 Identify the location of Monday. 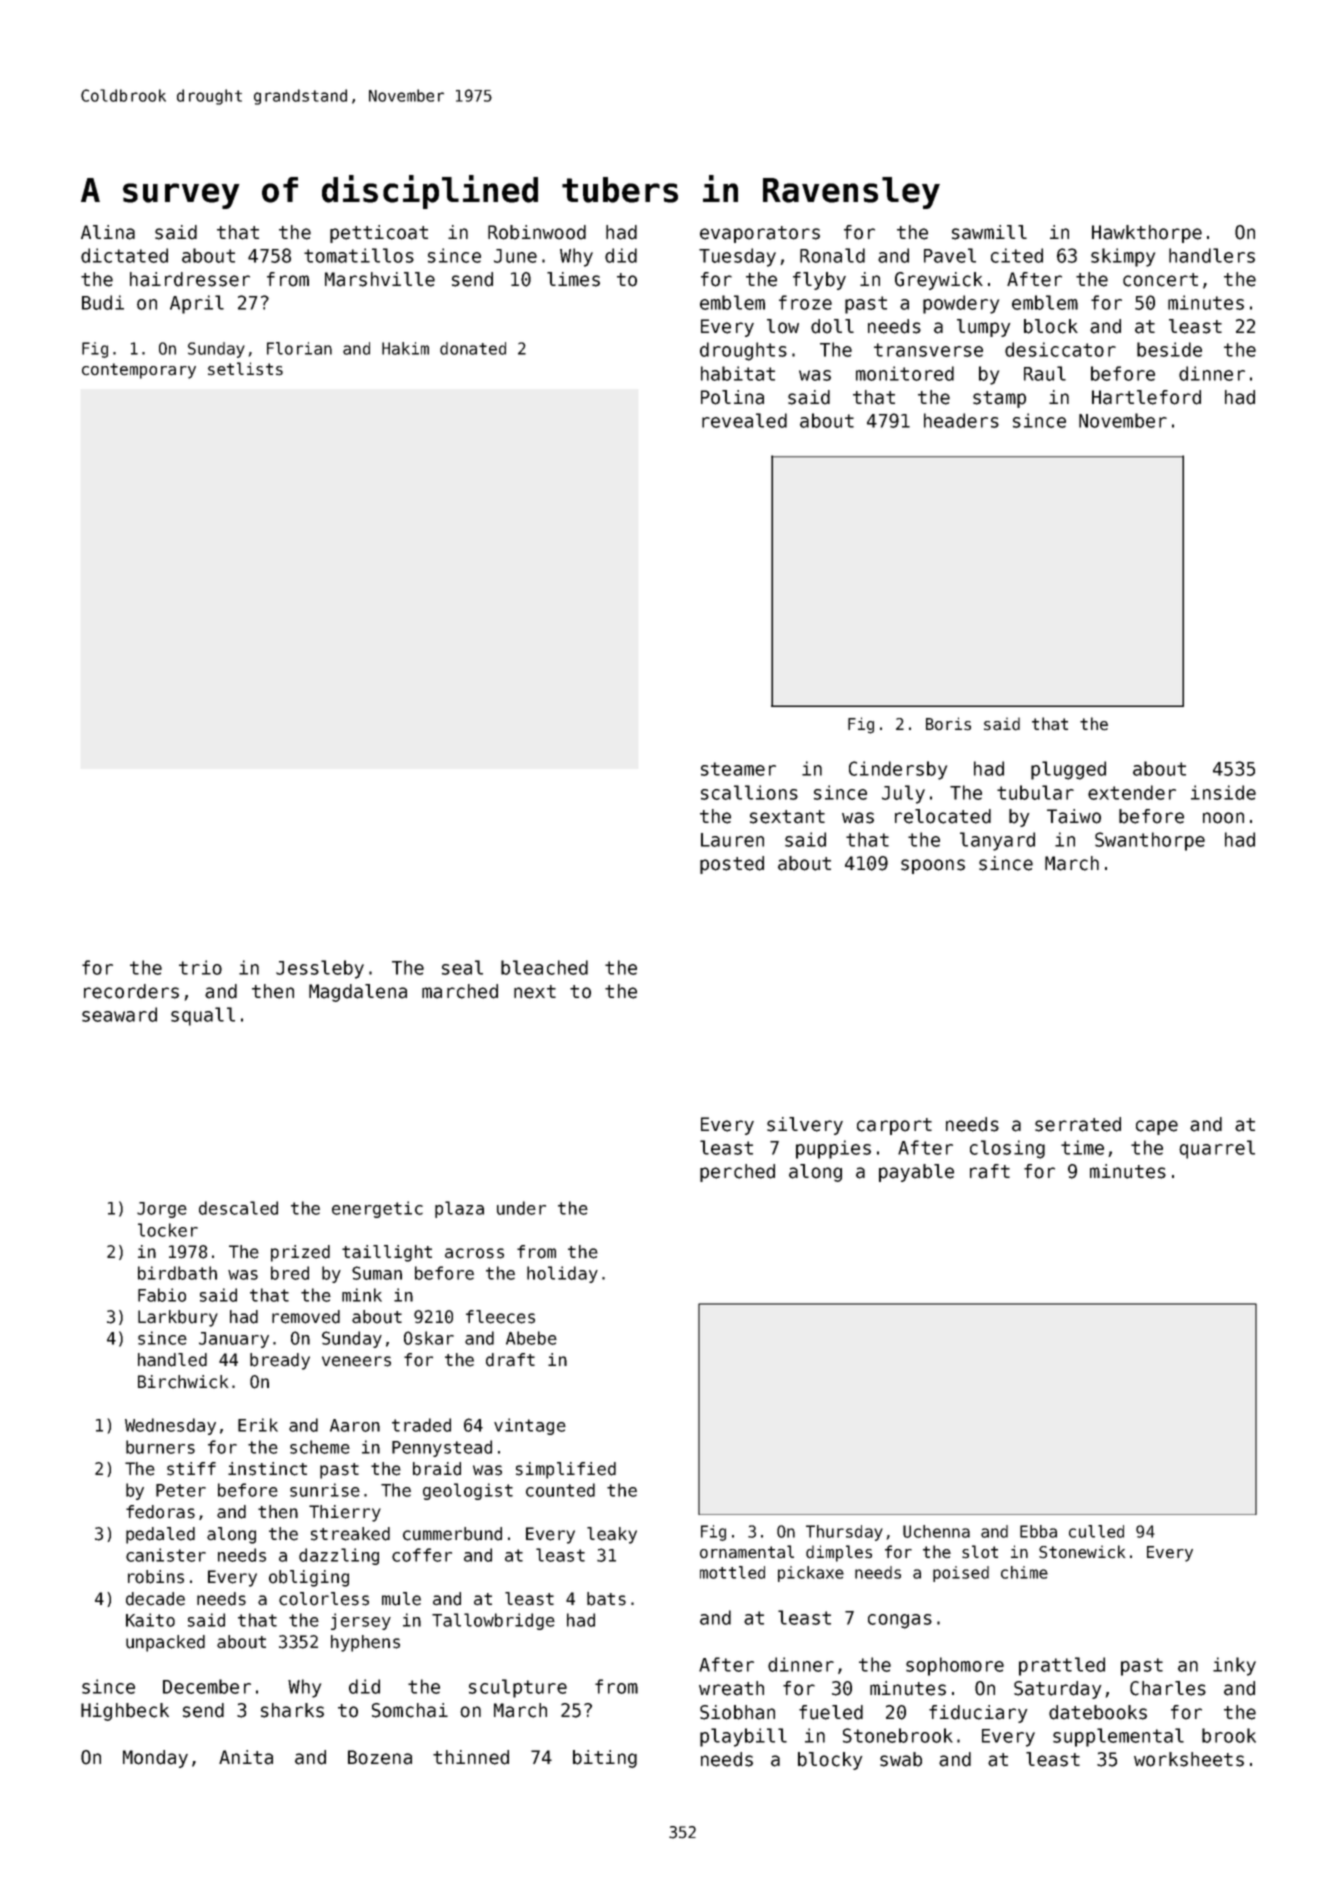
(155, 1759).
